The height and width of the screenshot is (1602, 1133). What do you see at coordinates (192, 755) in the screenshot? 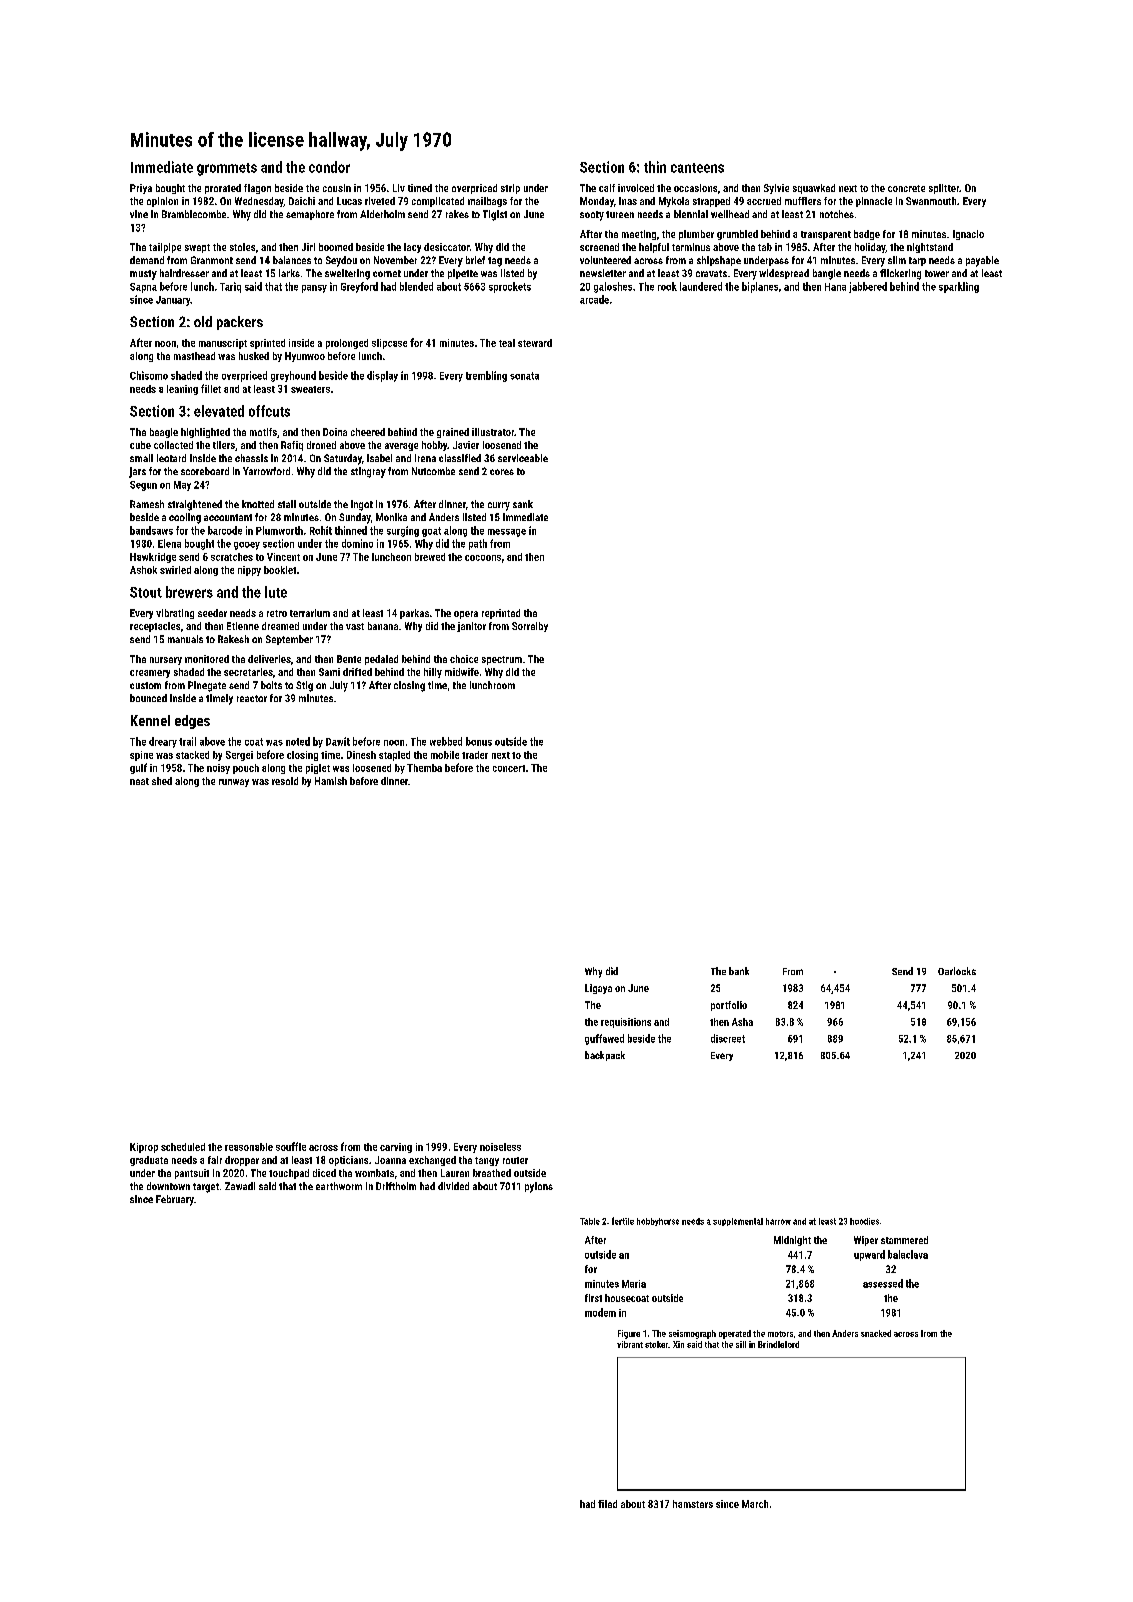
I see `stacked` at bounding box center [192, 755].
